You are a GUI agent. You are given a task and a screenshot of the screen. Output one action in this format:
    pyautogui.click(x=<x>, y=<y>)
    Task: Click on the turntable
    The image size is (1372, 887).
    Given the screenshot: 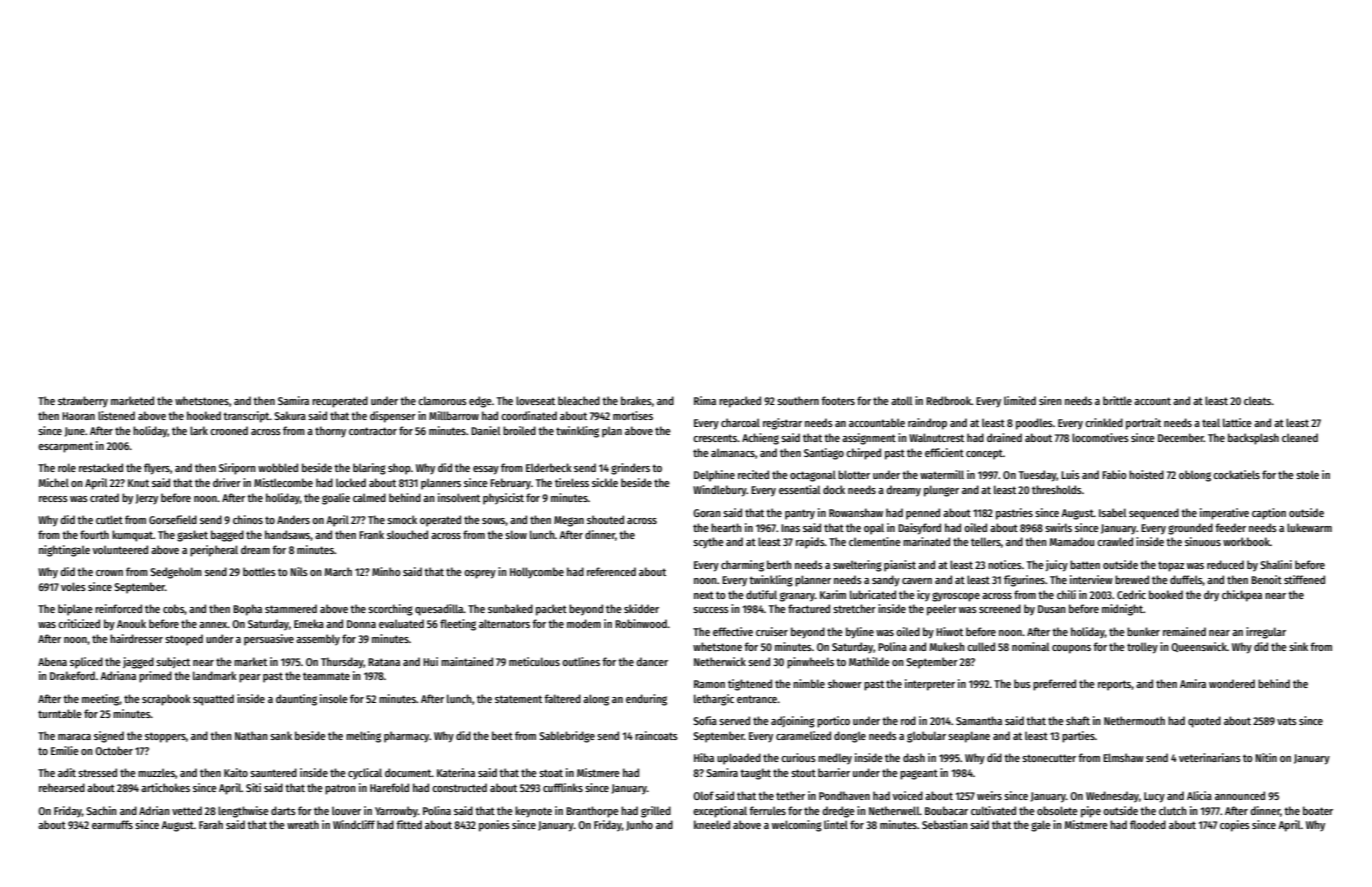 What is the action you would take?
    pyautogui.click(x=60, y=713)
